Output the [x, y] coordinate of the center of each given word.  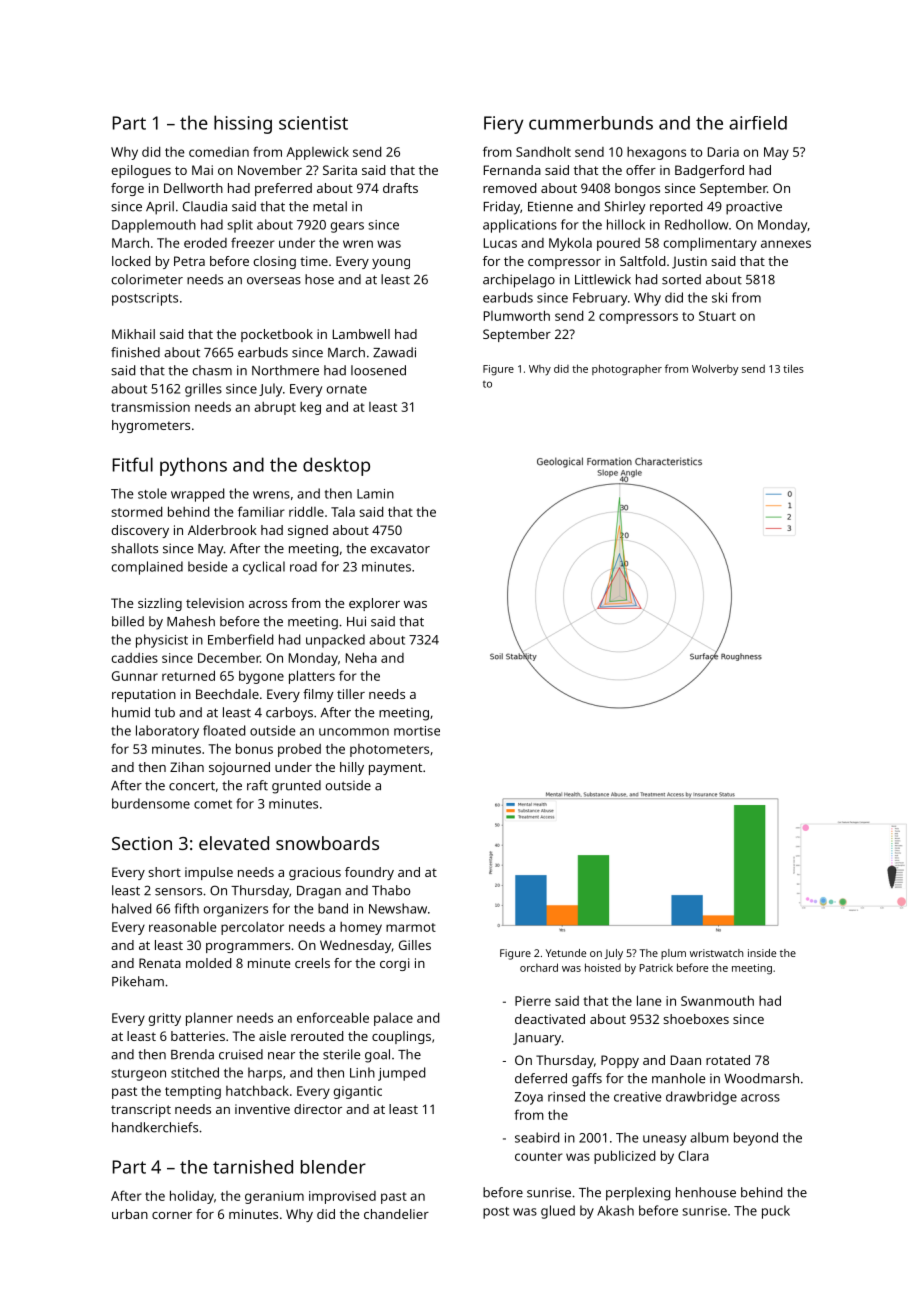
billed [128, 621]
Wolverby [715, 370]
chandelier [396, 1214]
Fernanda [512, 170]
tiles [793, 368]
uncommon [354, 732]
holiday [192, 1197]
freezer [253, 242]
